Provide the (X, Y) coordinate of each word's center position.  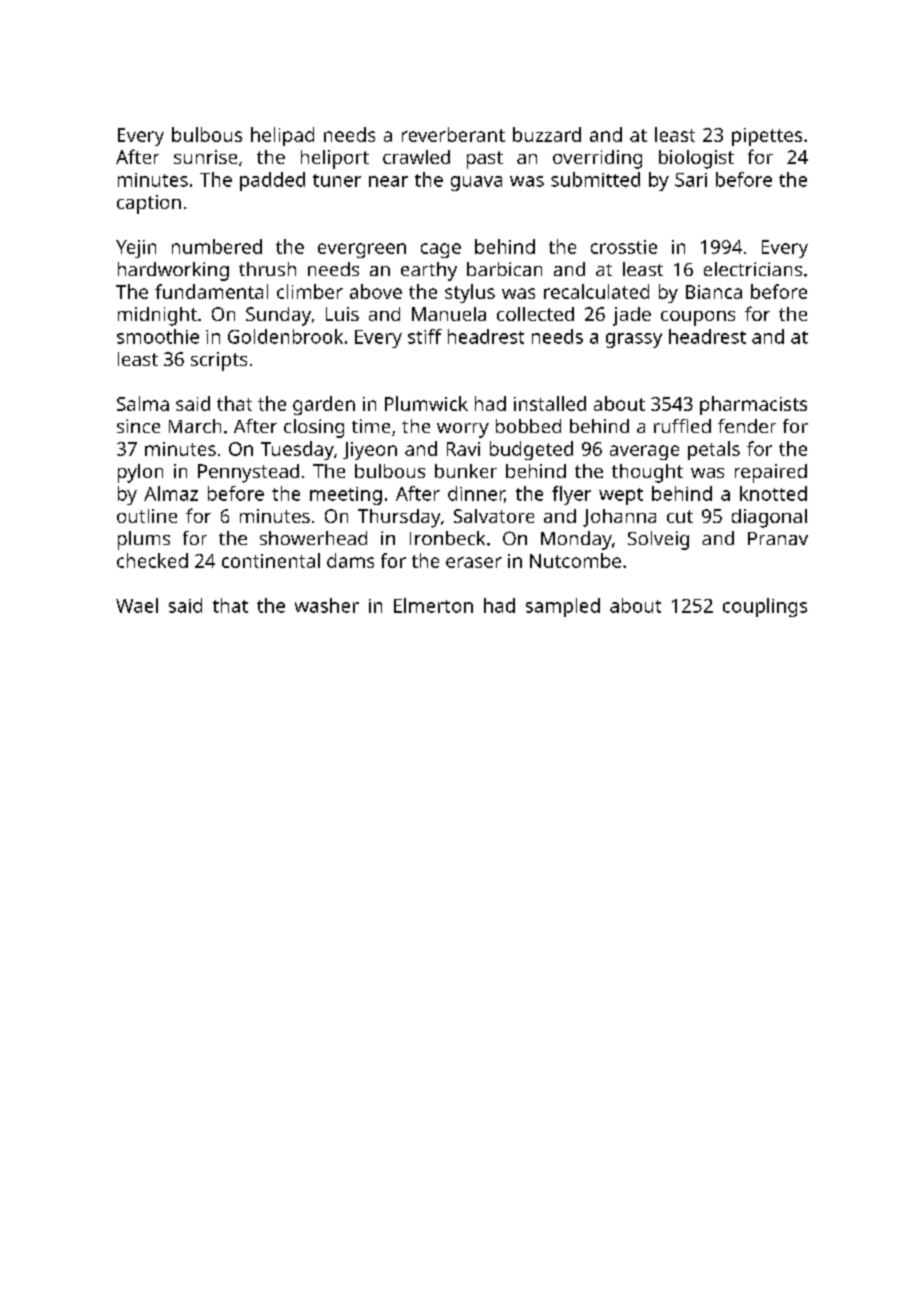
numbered (217, 246)
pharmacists (753, 405)
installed (550, 403)
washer (327, 605)
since (138, 426)
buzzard (547, 134)
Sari (691, 180)
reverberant (453, 134)
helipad (282, 136)
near (388, 181)
